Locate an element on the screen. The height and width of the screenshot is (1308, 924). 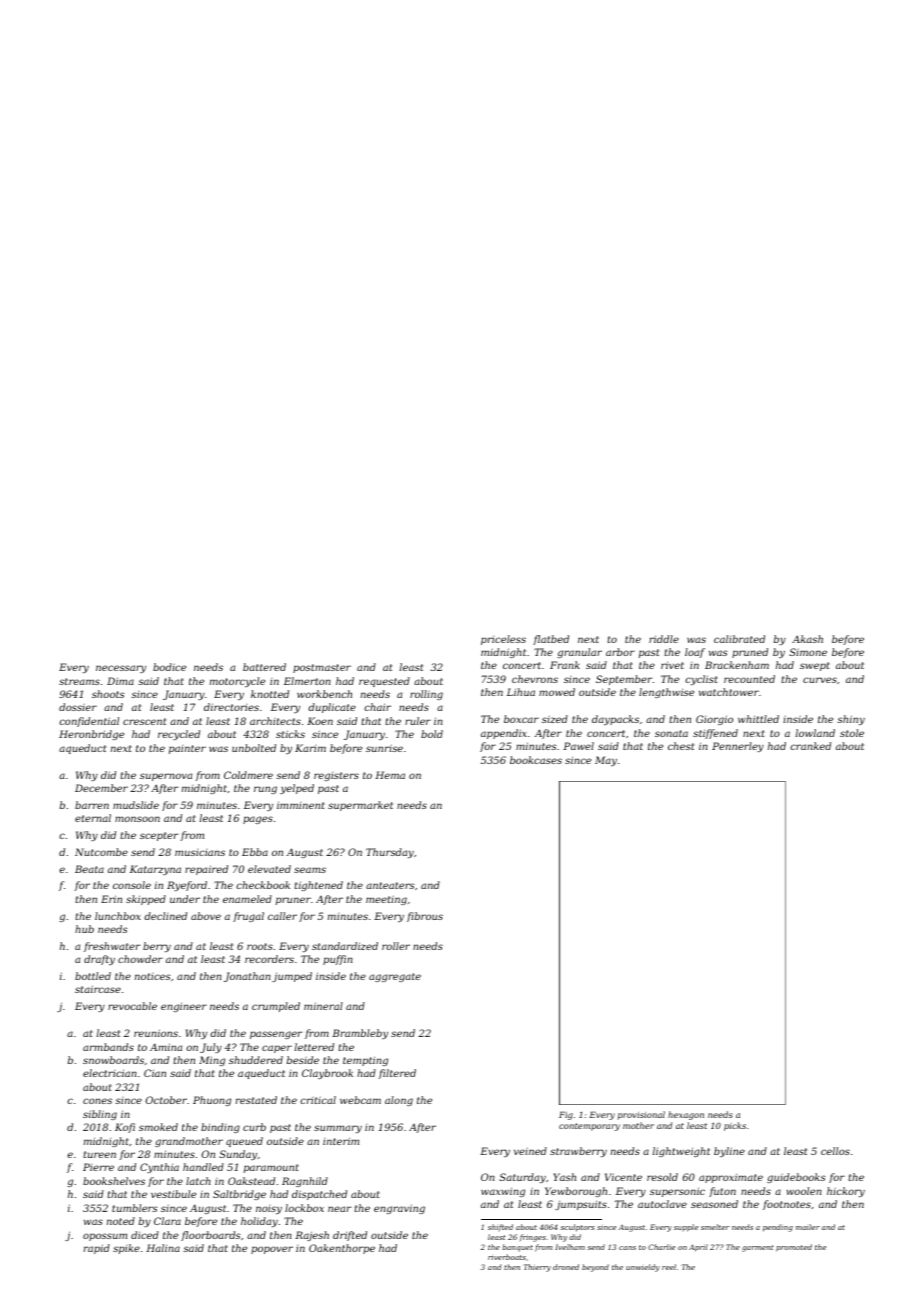
declined is located at coordinates (165, 916).
